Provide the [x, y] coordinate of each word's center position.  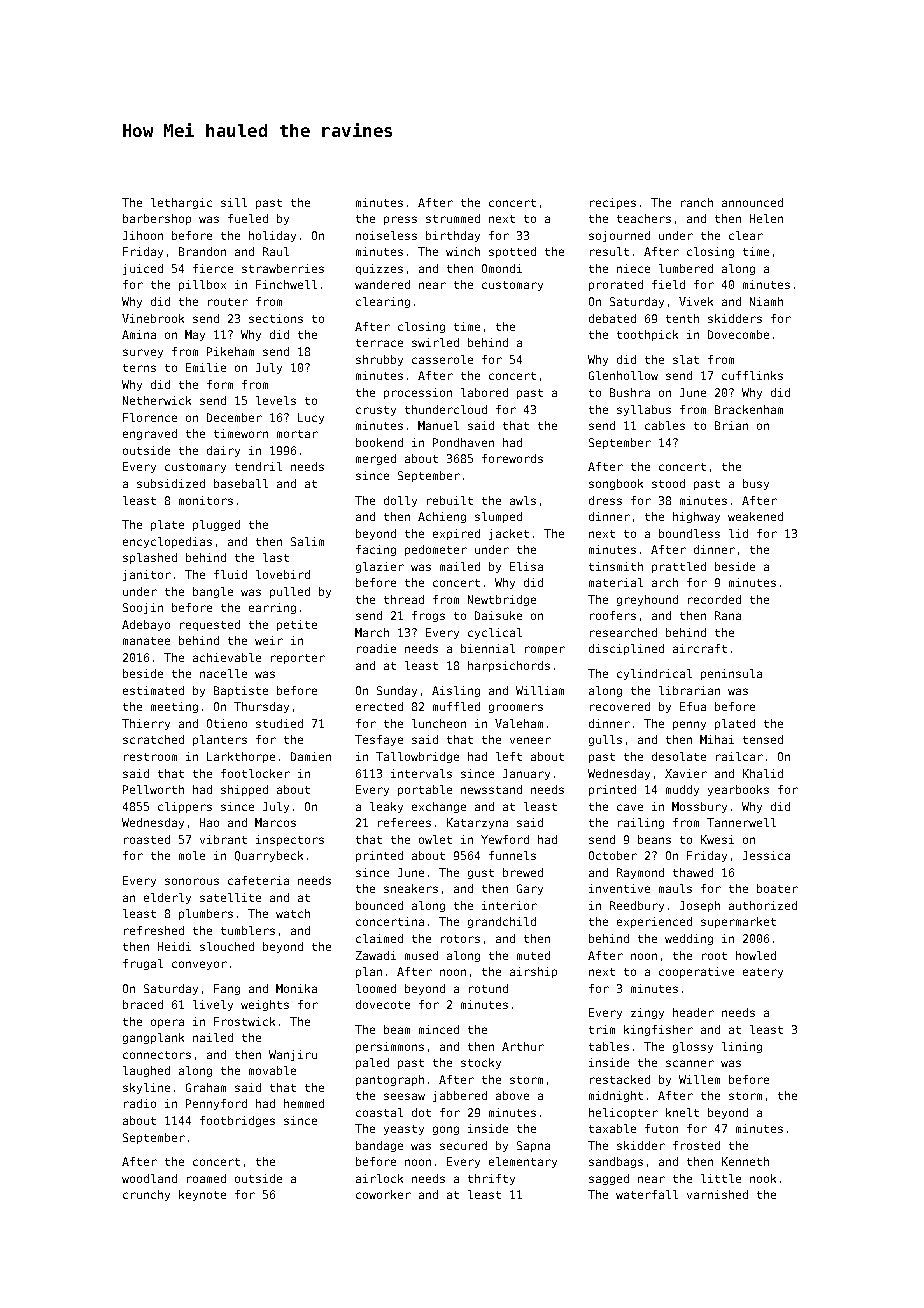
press [400, 220]
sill [234, 202]
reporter [298, 659]
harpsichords [509, 666]
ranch [697, 202]
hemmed [304, 1103]
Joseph [700, 906]
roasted [147, 839]
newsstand [491, 789]
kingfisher [658, 1030]
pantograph [390, 1080]
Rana [728, 615]
